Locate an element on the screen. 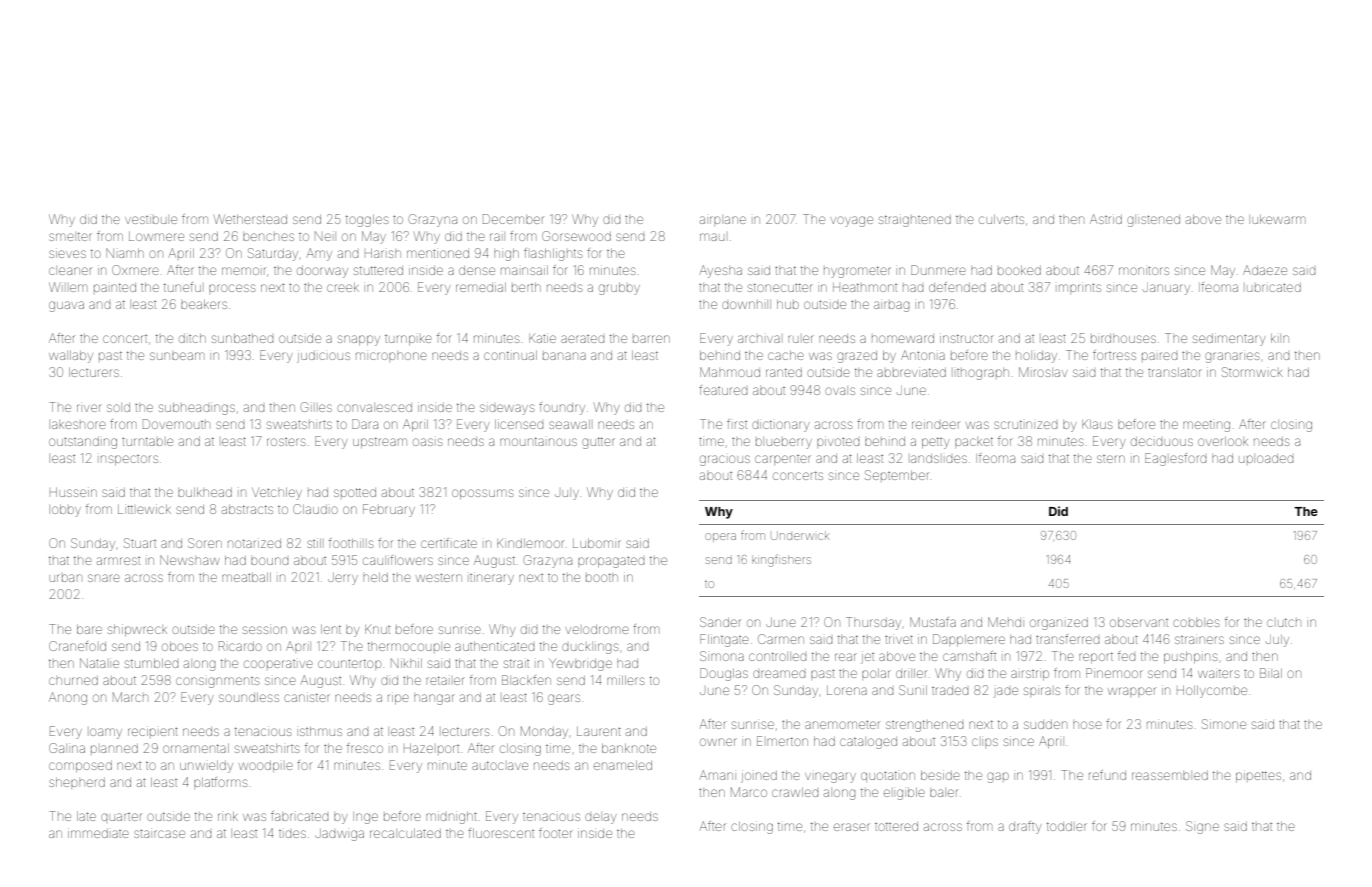  shipwreck is located at coordinates (137, 630).
